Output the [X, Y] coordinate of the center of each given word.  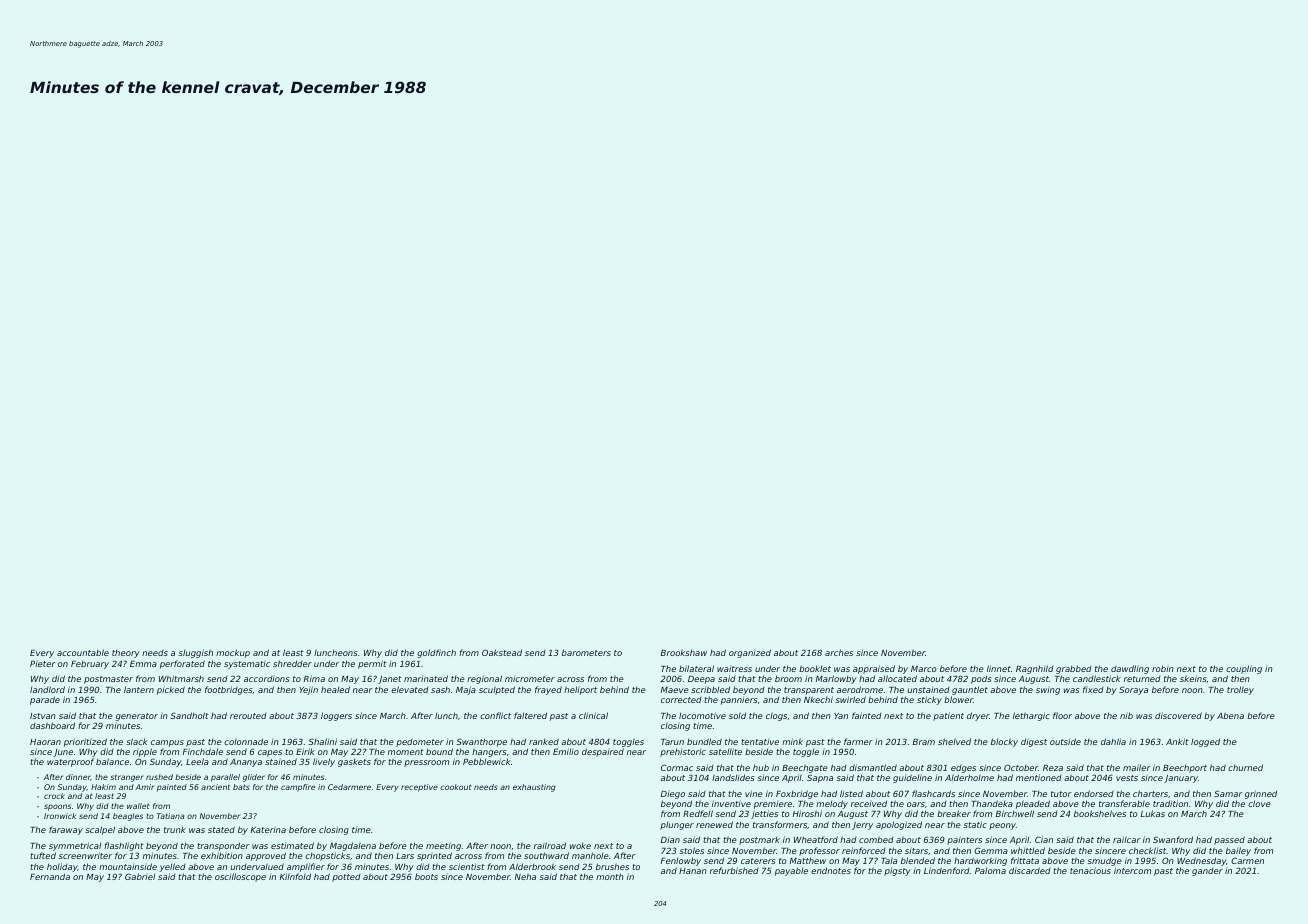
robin [1163, 668]
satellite [725, 751]
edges [963, 769]
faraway [66, 830]
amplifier [306, 867]
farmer [858, 741]
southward [546, 855]
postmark [759, 841]
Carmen [1247, 860]
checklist [1148, 850]
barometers [586, 652]
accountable [83, 652]
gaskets [354, 763]
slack [137, 741]
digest [1034, 742]
